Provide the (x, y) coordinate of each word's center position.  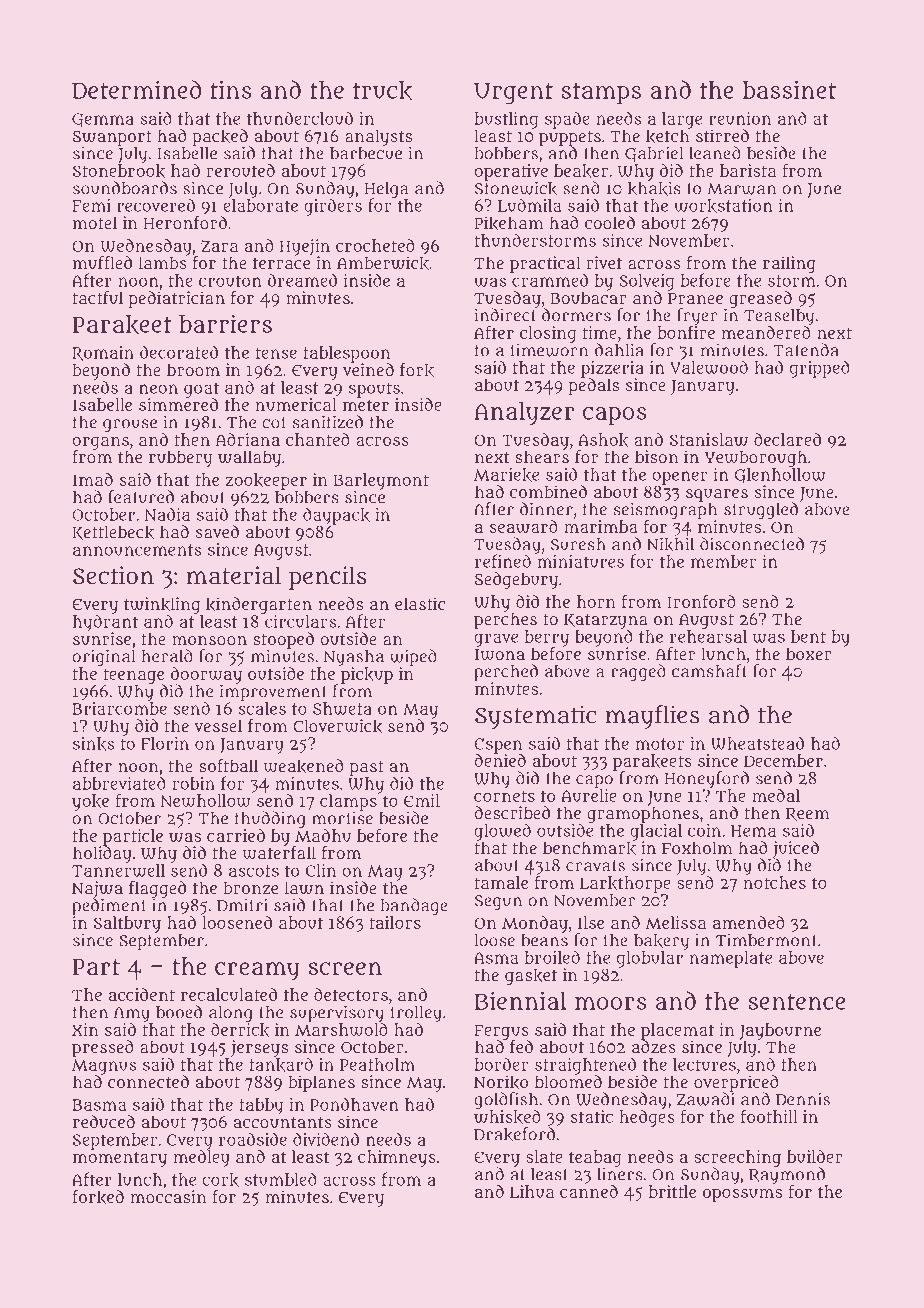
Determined (136, 89)
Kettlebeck (113, 532)
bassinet (789, 89)
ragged (638, 673)
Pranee (695, 298)
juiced (796, 849)
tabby (261, 1106)
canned (589, 1191)
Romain (103, 353)
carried (236, 835)
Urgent (513, 94)
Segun (498, 903)
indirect (505, 315)
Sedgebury (516, 580)
